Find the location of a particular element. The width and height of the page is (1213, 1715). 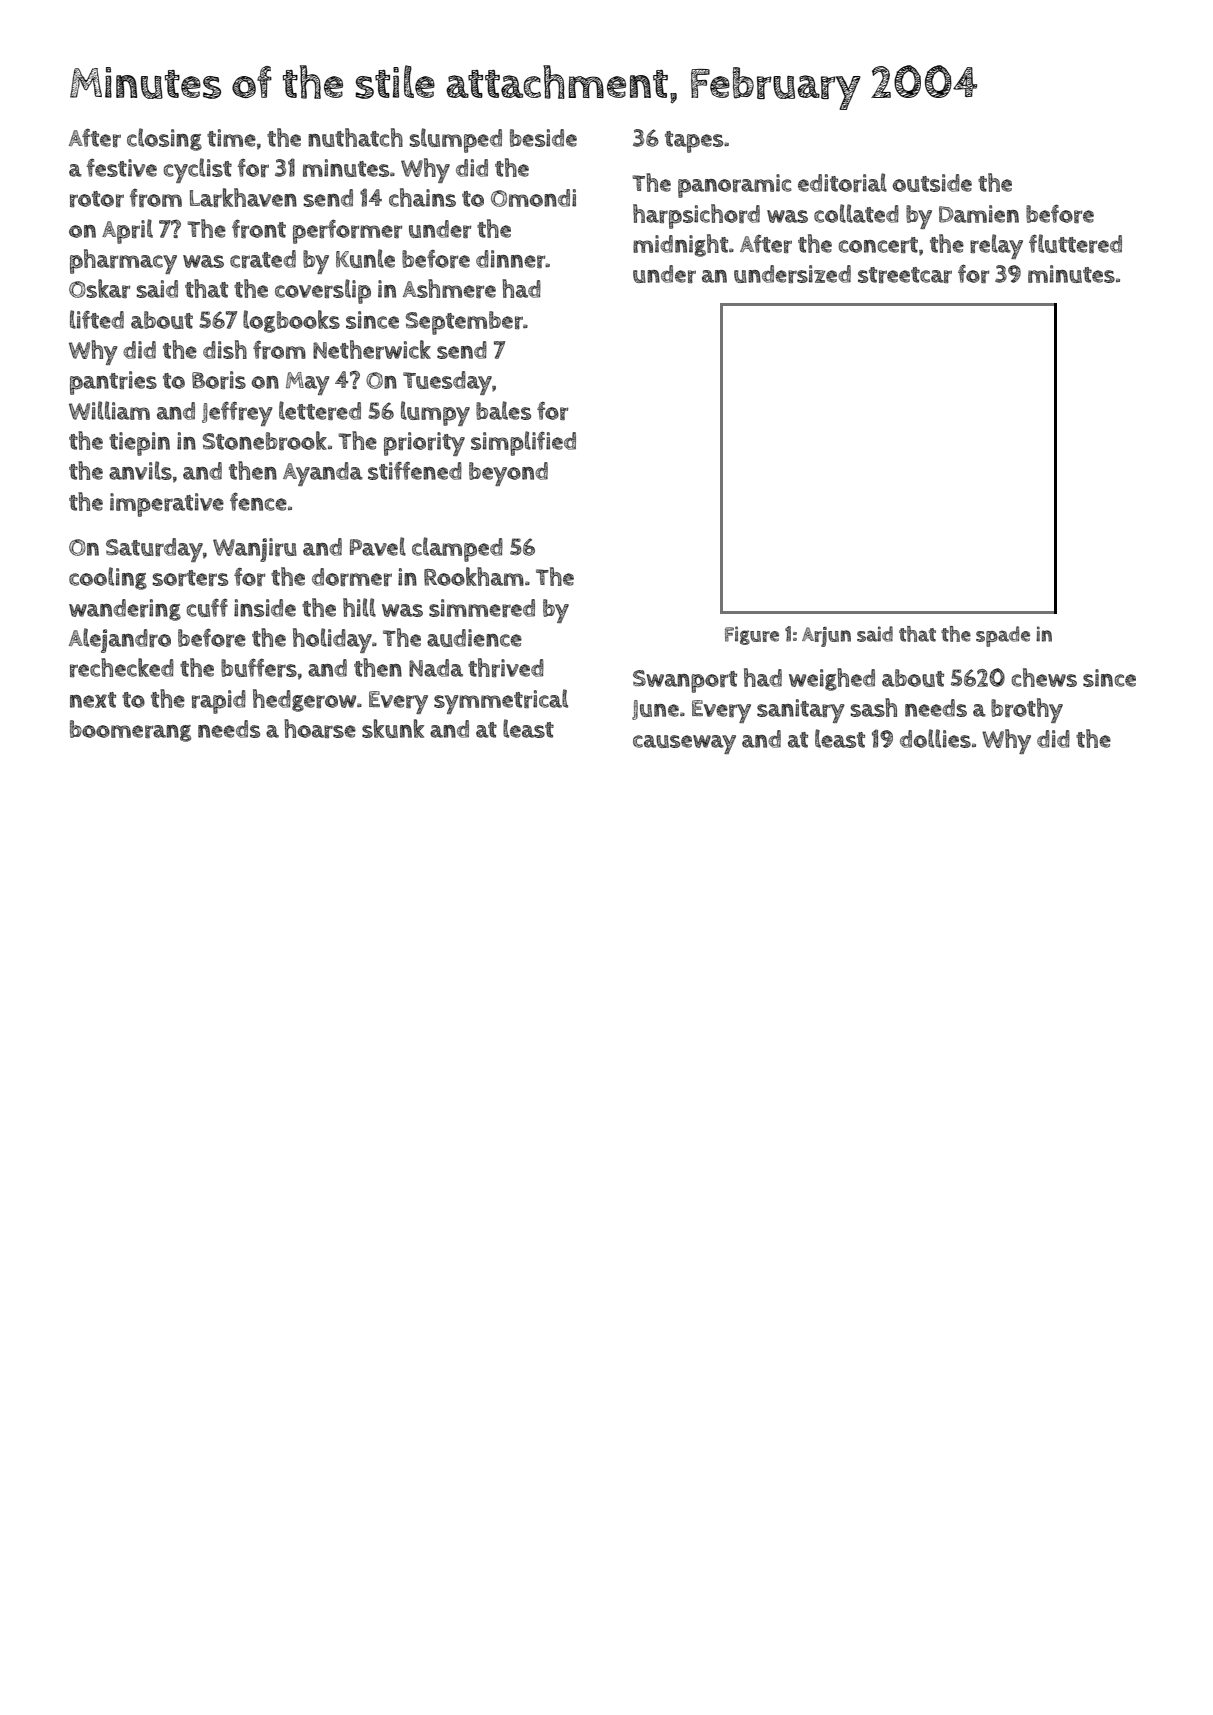

fluttered is located at coordinates (1075, 243).
